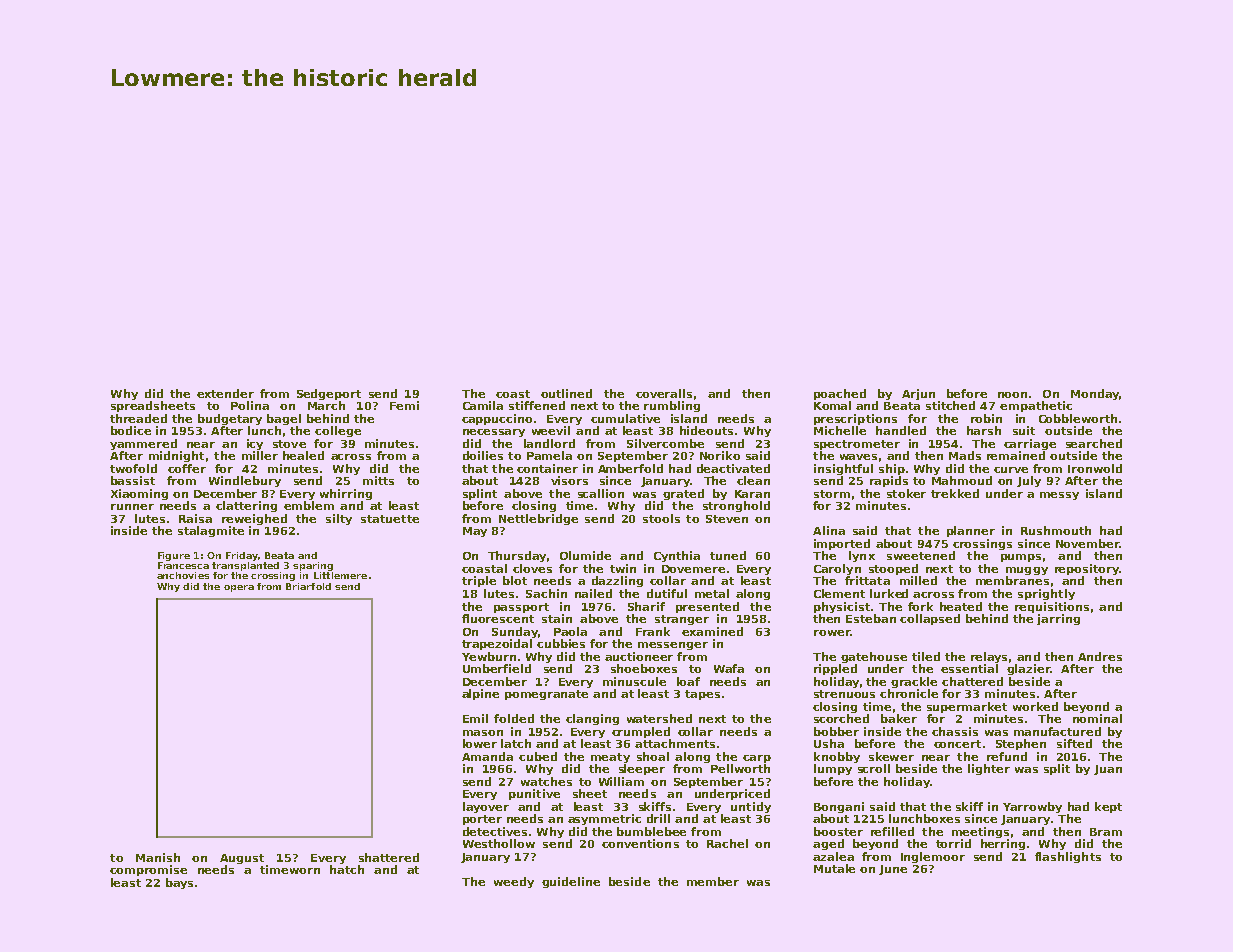 This screenshot has height=952, width=1233. I want to click on Steven, so click(727, 519).
